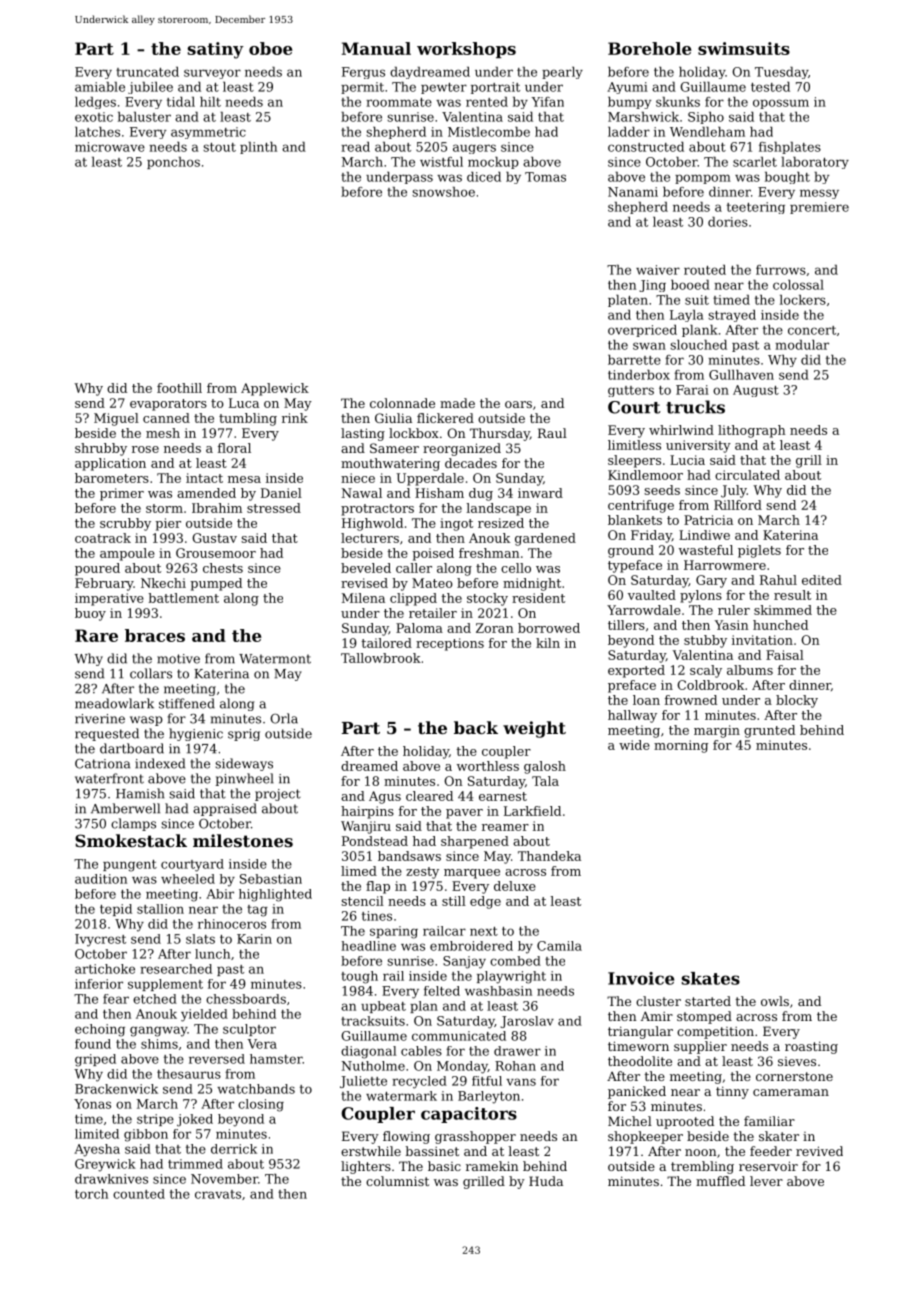  Describe the element at coordinates (785, 655) in the image. I see `Faisal` at that location.
